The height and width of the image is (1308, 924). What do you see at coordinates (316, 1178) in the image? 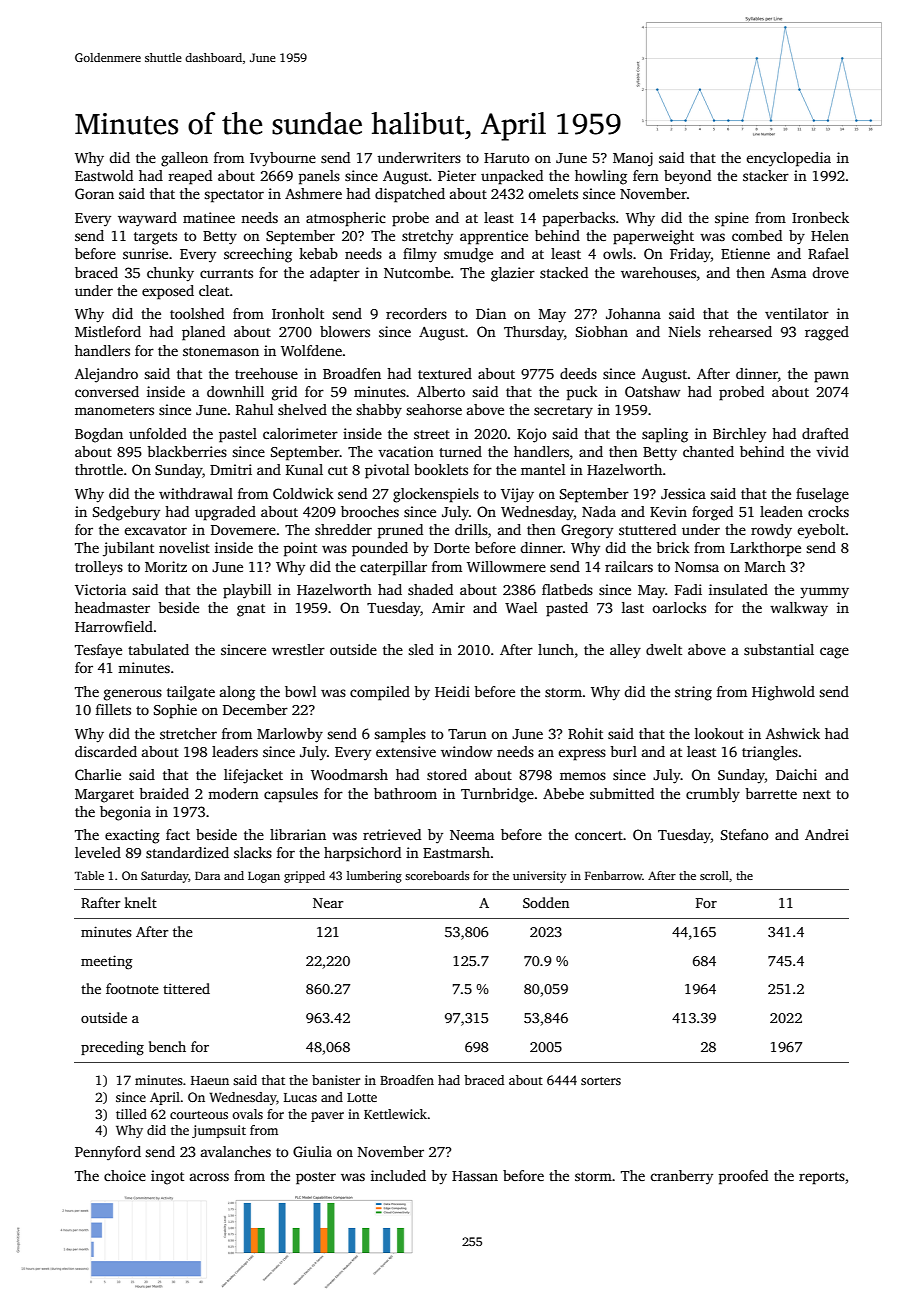
I see `poster` at bounding box center [316, 1178].
